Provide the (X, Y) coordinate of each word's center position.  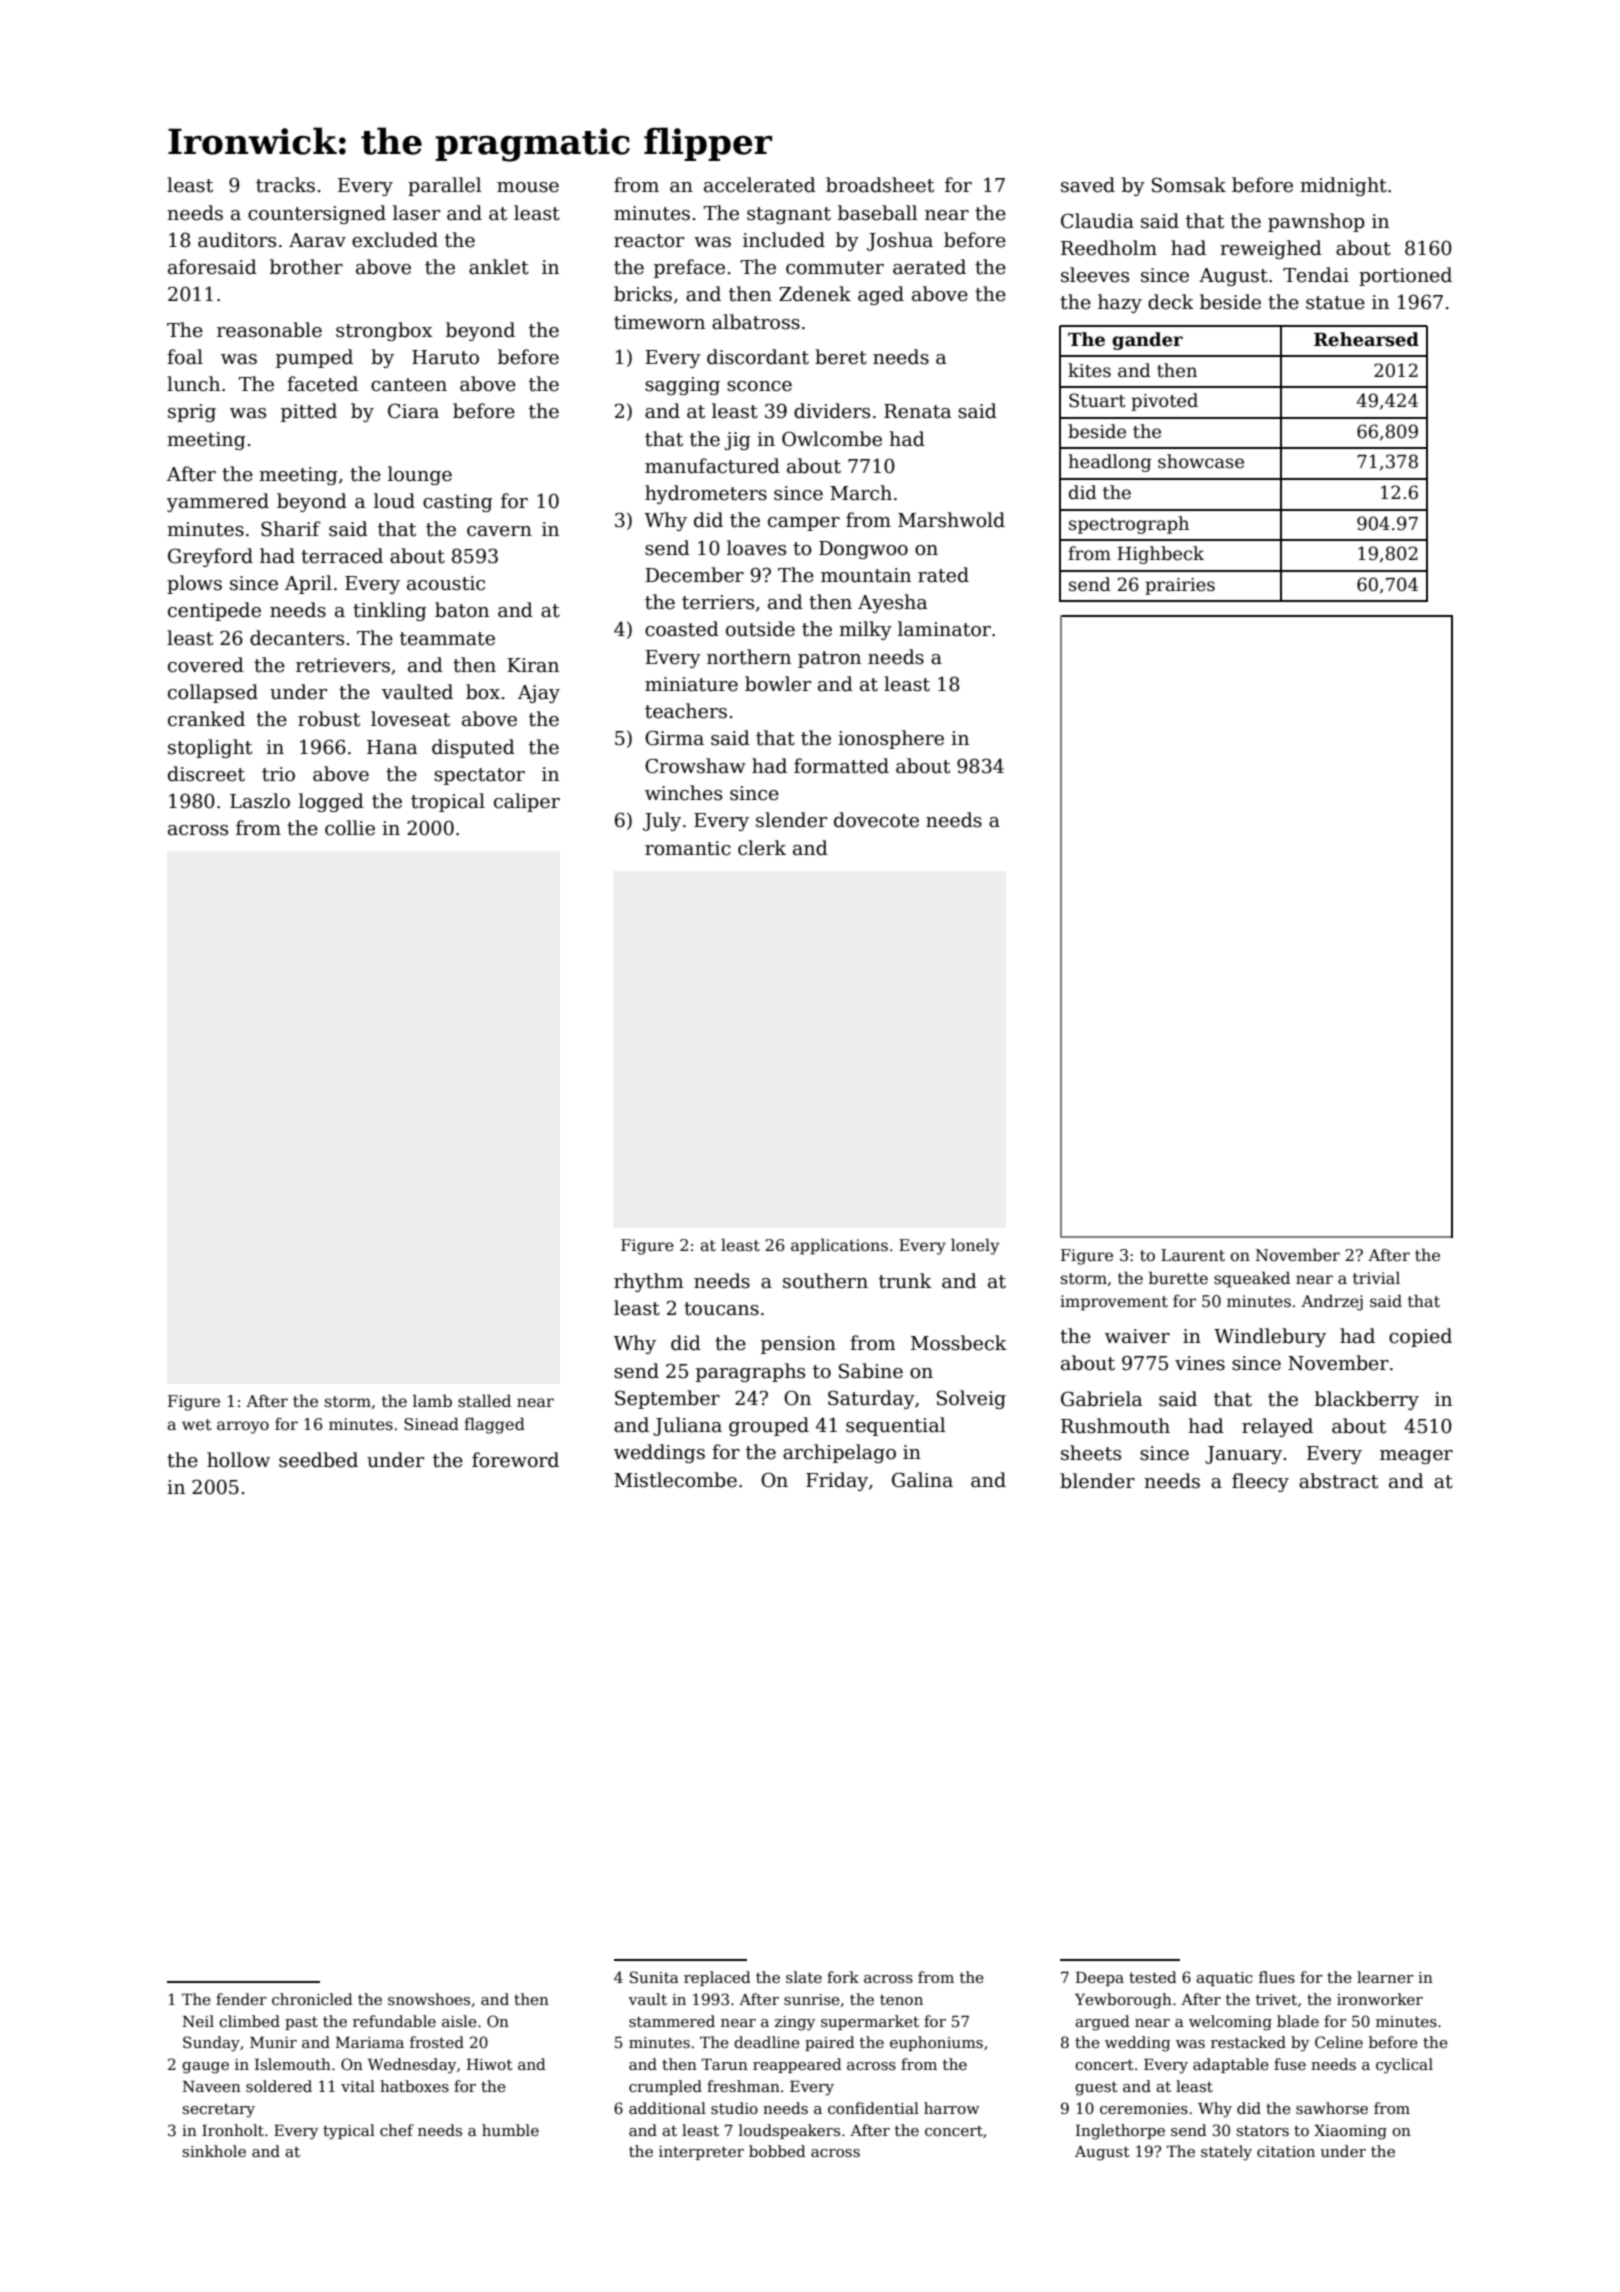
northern (749, 657)
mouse (528, 187)
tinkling (390, 611)
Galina (922, 1480)
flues (1277, 1977)
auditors (237, 240)
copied (1420, 1337)
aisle (459, 2021)
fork (843, 1977)
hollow (238, 1460)
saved (1088, 185)
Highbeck (1160, 555)
